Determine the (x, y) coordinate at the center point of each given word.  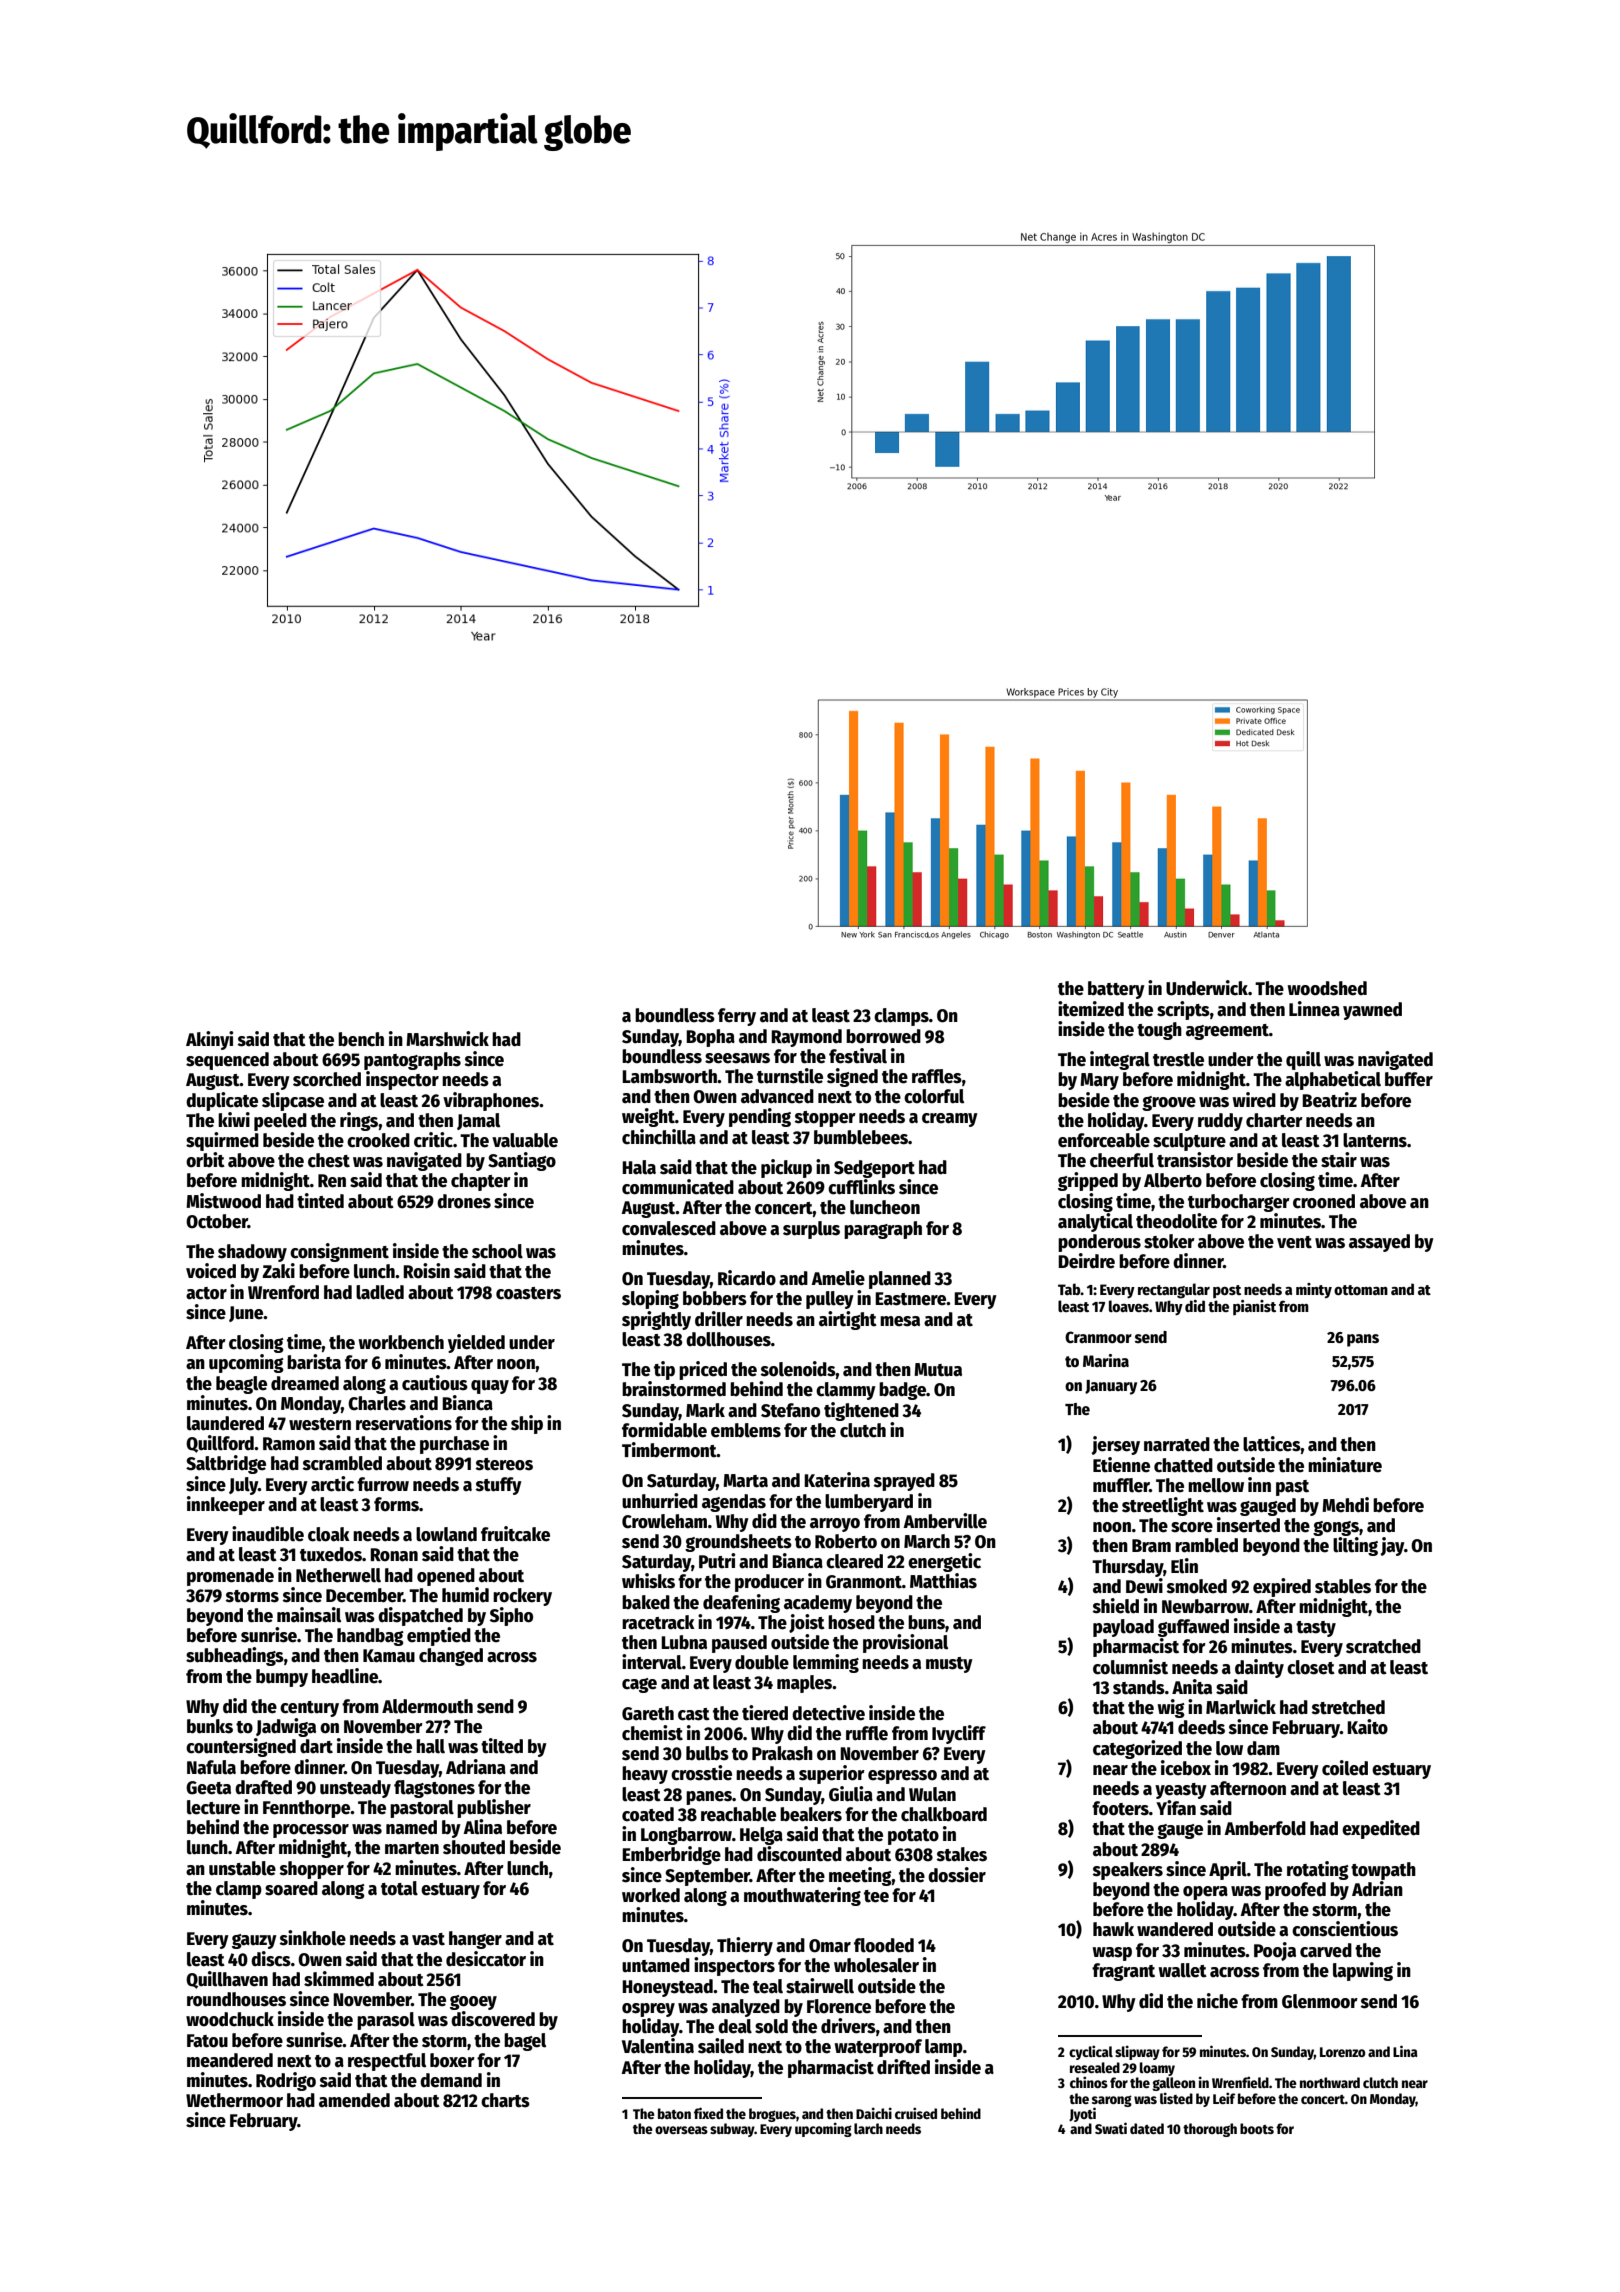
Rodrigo (286, 2081)
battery (1116, 990)
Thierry (745, 1946)
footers (1120, 1808)
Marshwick (447, 1039)
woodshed (1327, 988)
